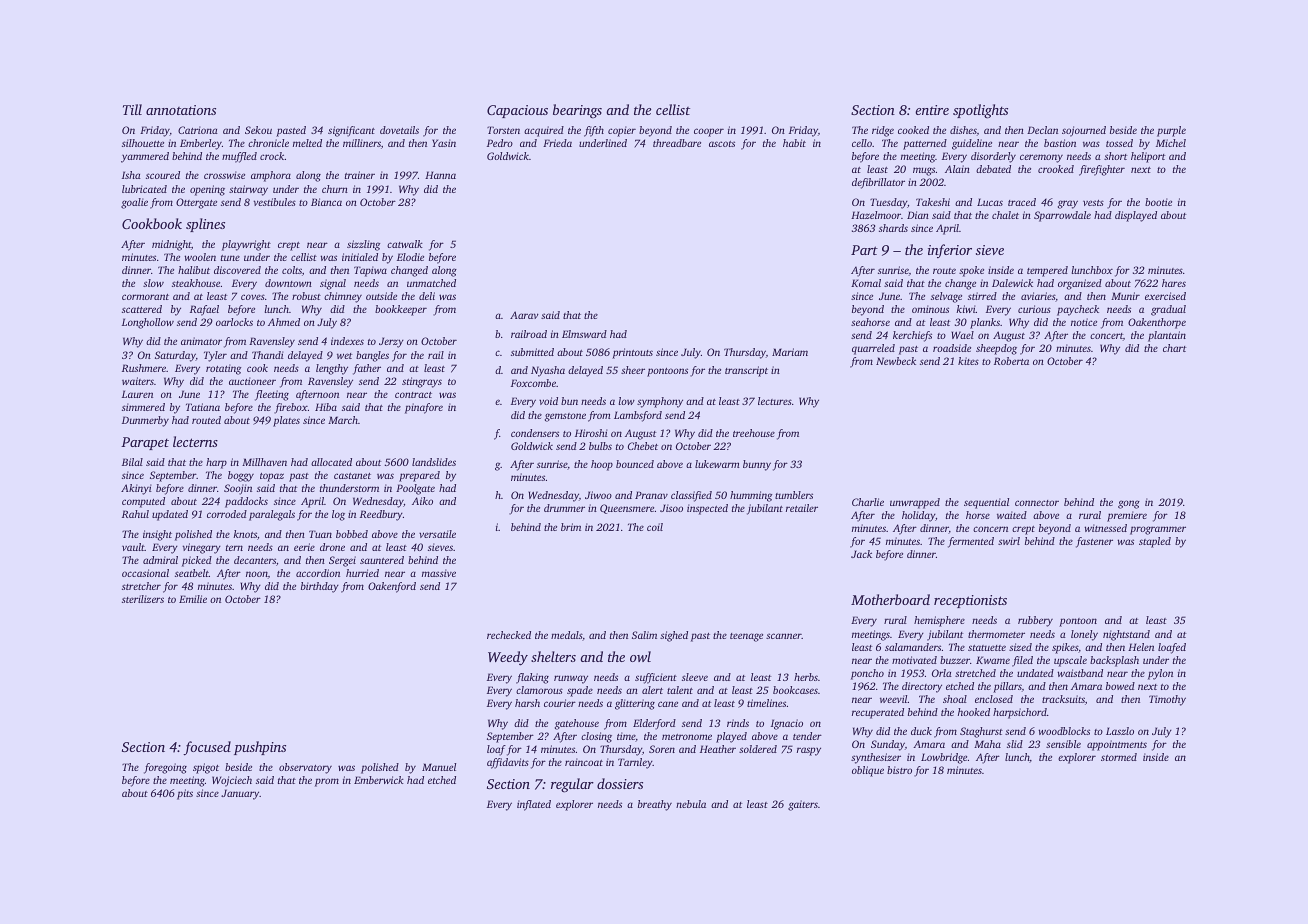  What do you see at coordinates (784, 636) in the image?
I see `scanner` at bounding box center [784, 636].
